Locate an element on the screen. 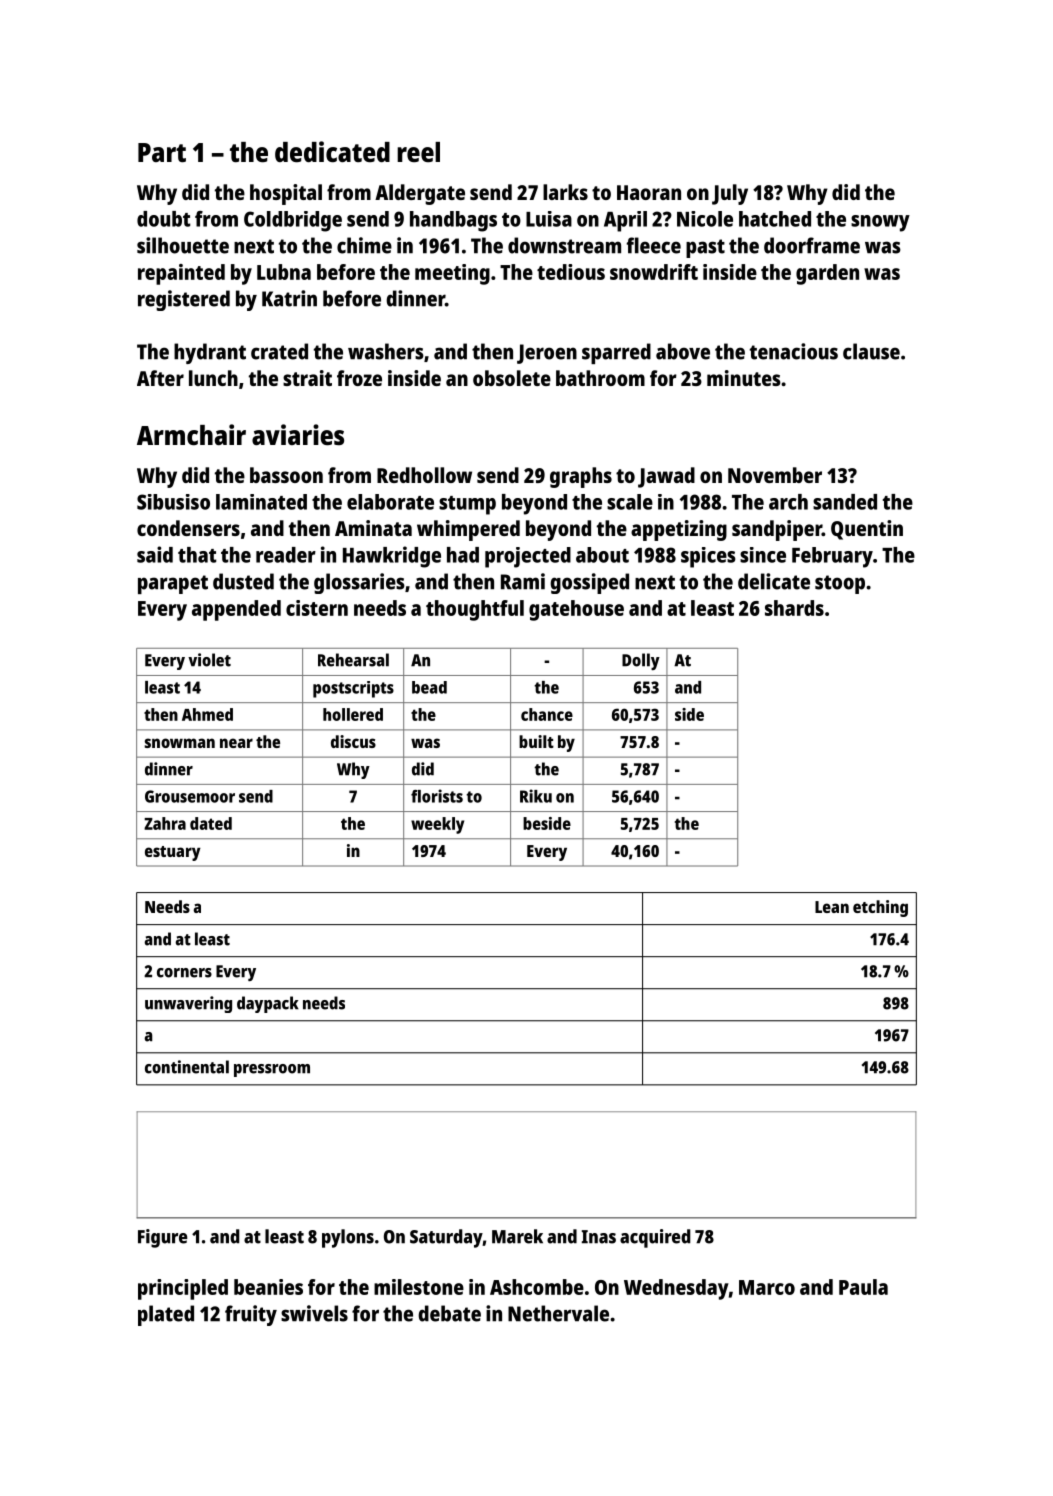  repainted is located at coordinates (181, 274).
